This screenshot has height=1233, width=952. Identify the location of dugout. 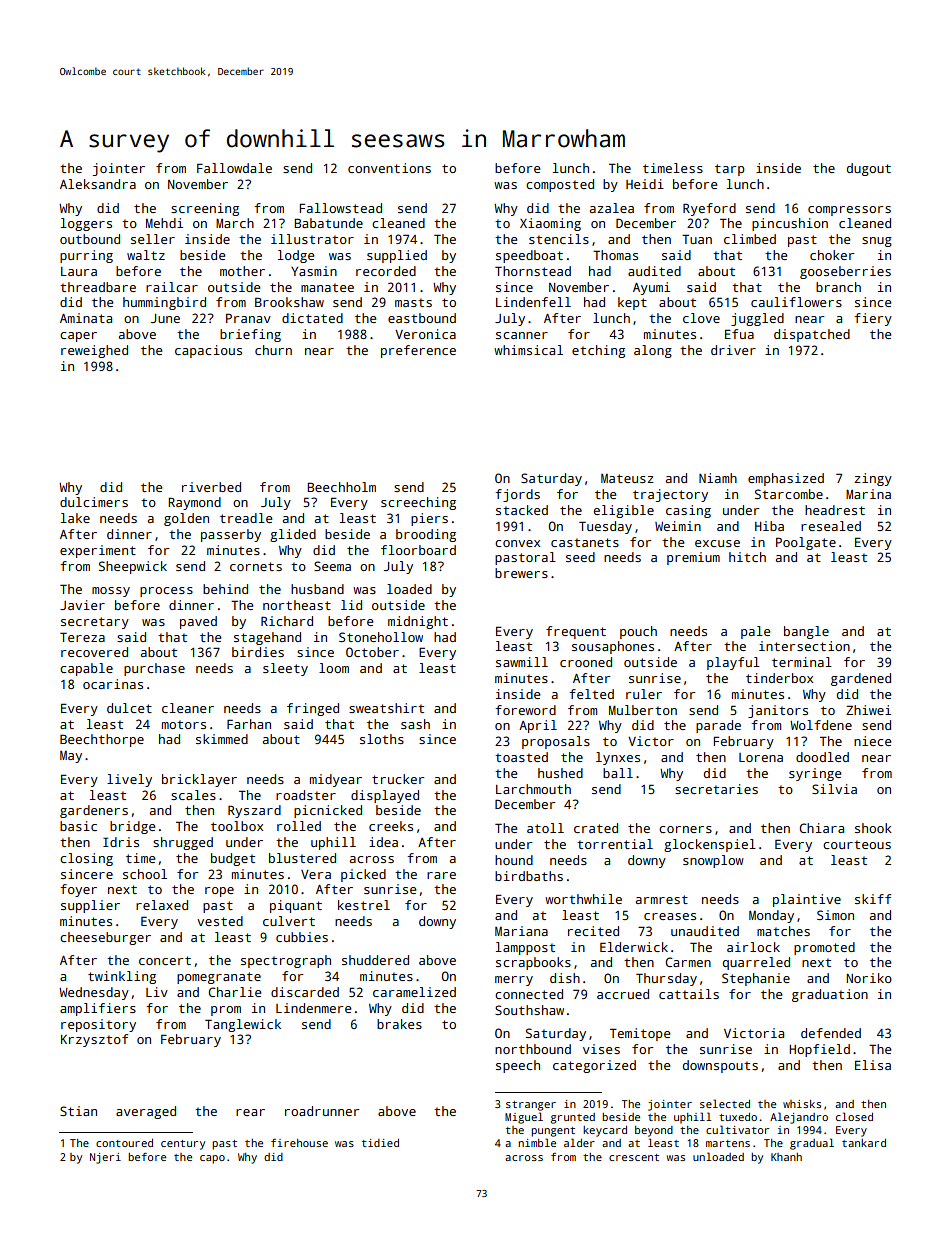
(869, 169).
